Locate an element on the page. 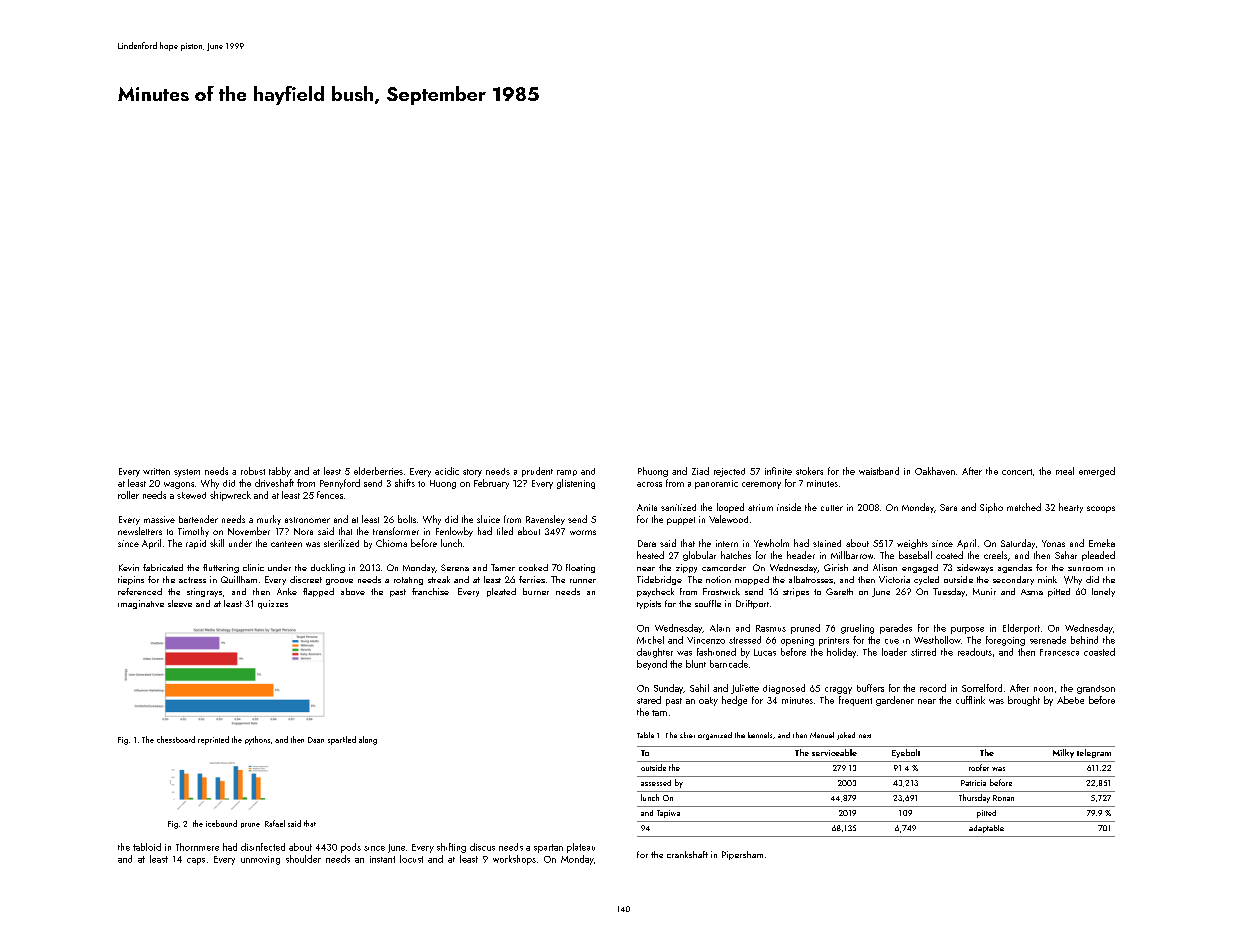  matched is located at coordinates (1024, 507).
